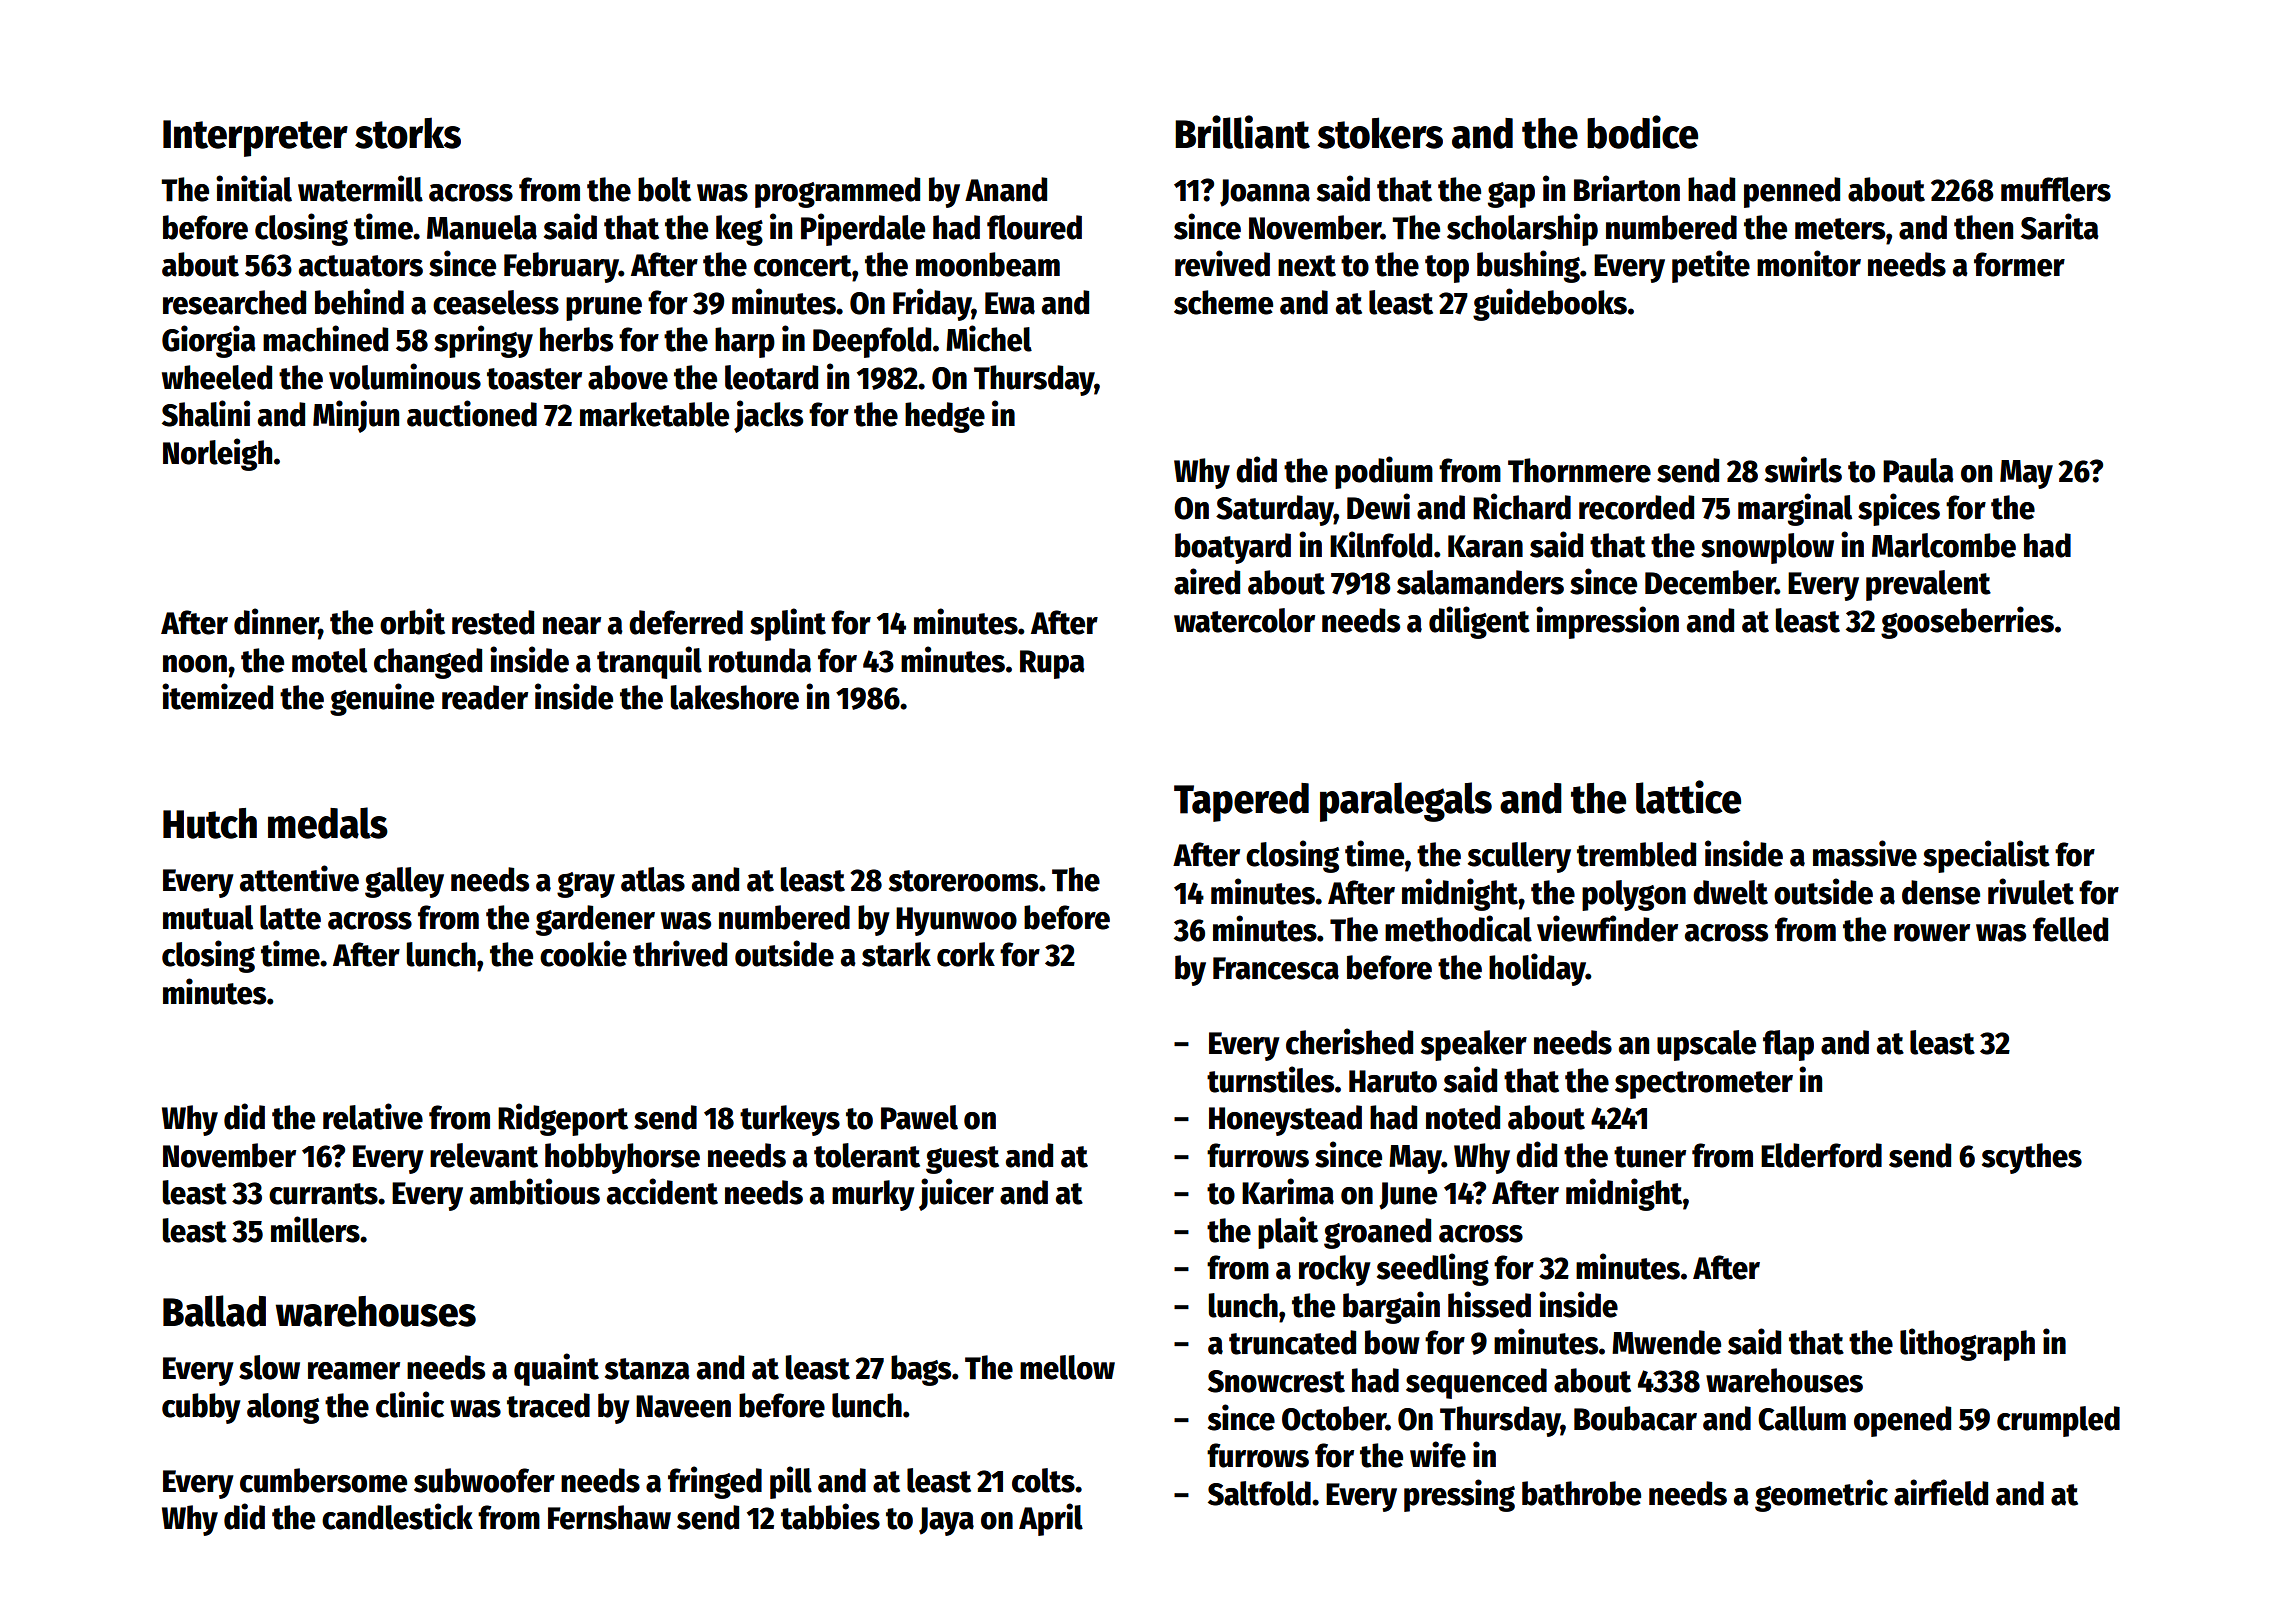 The height and width of the screenshot is (1620, 2292). What do you see at coordinates (210, 823) in the screenshot?
I see `Hutch` at bounding box center [210, 823].
